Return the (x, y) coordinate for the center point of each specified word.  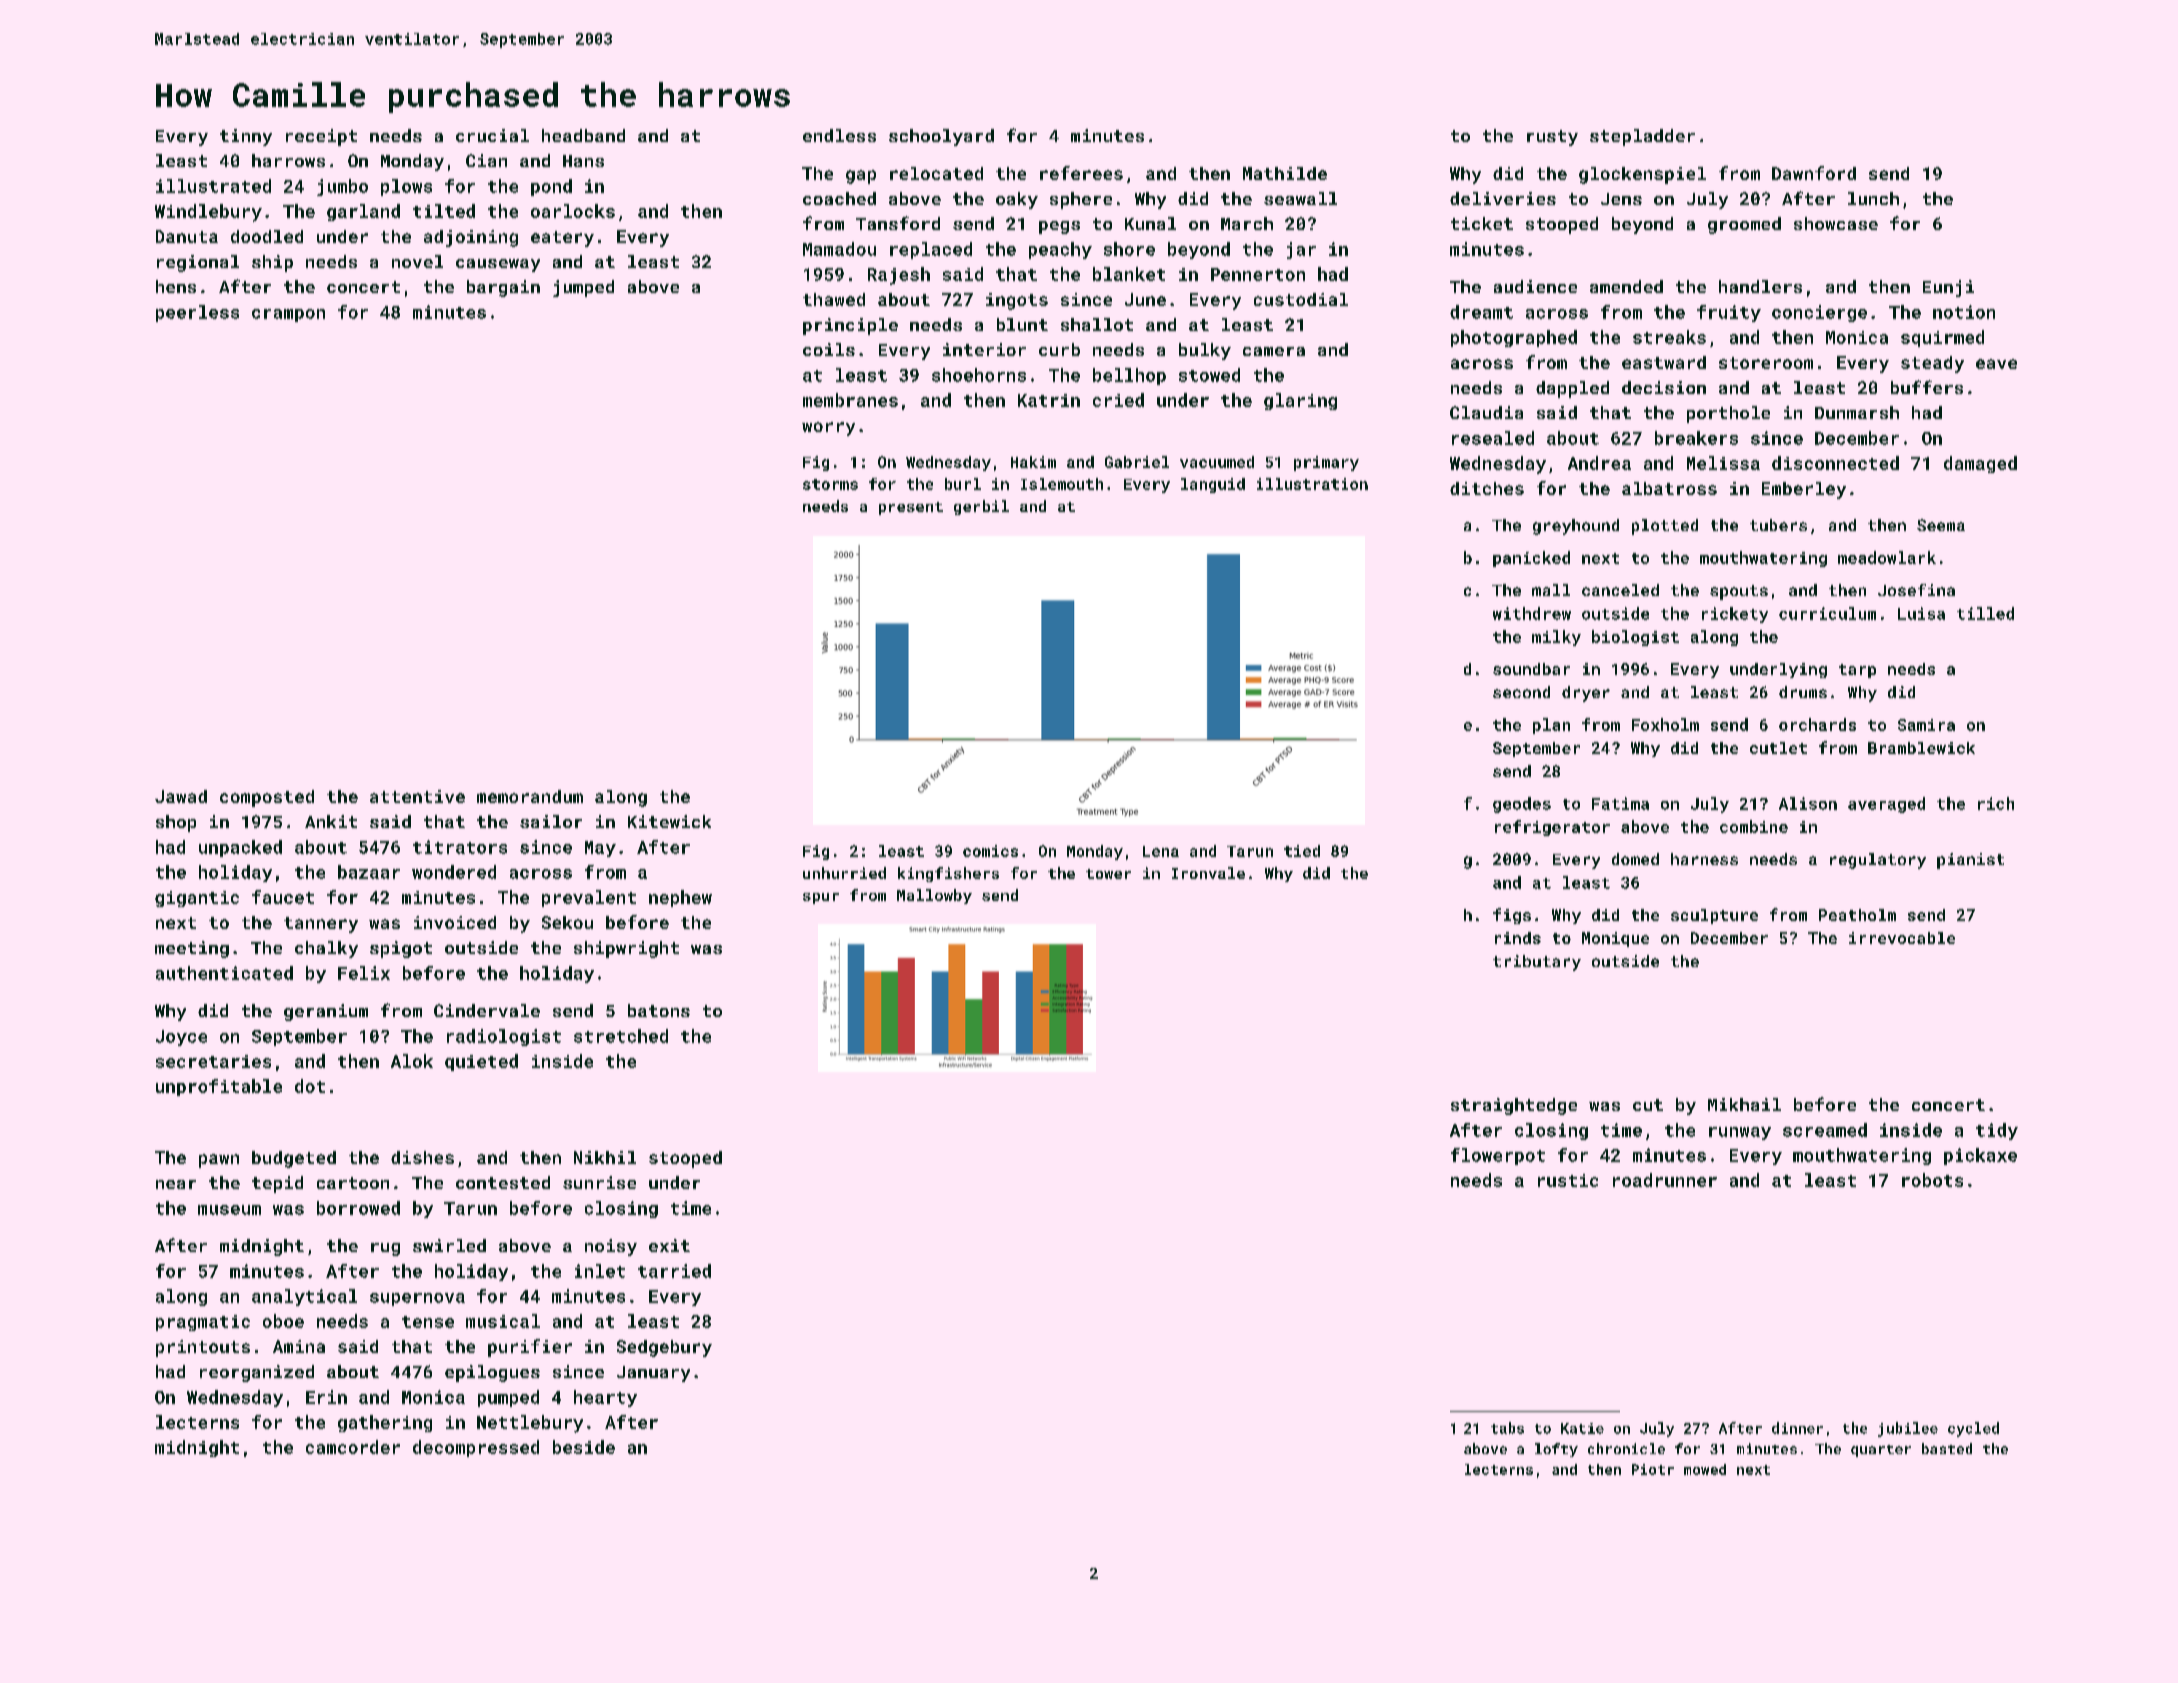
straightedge (1514, 1106)
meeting (192, 949)
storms (830, 484)
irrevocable (1902, 938)
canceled (1620, 590)
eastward (1664, 362)
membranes (850, 400)
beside (584, 1447)
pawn (219, 1161)
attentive (417, 796)
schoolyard (941, 137)
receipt (321, 137)
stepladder (1642, 137)
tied (1302, 851)
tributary (1537, 963)
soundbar (1531, 669)
